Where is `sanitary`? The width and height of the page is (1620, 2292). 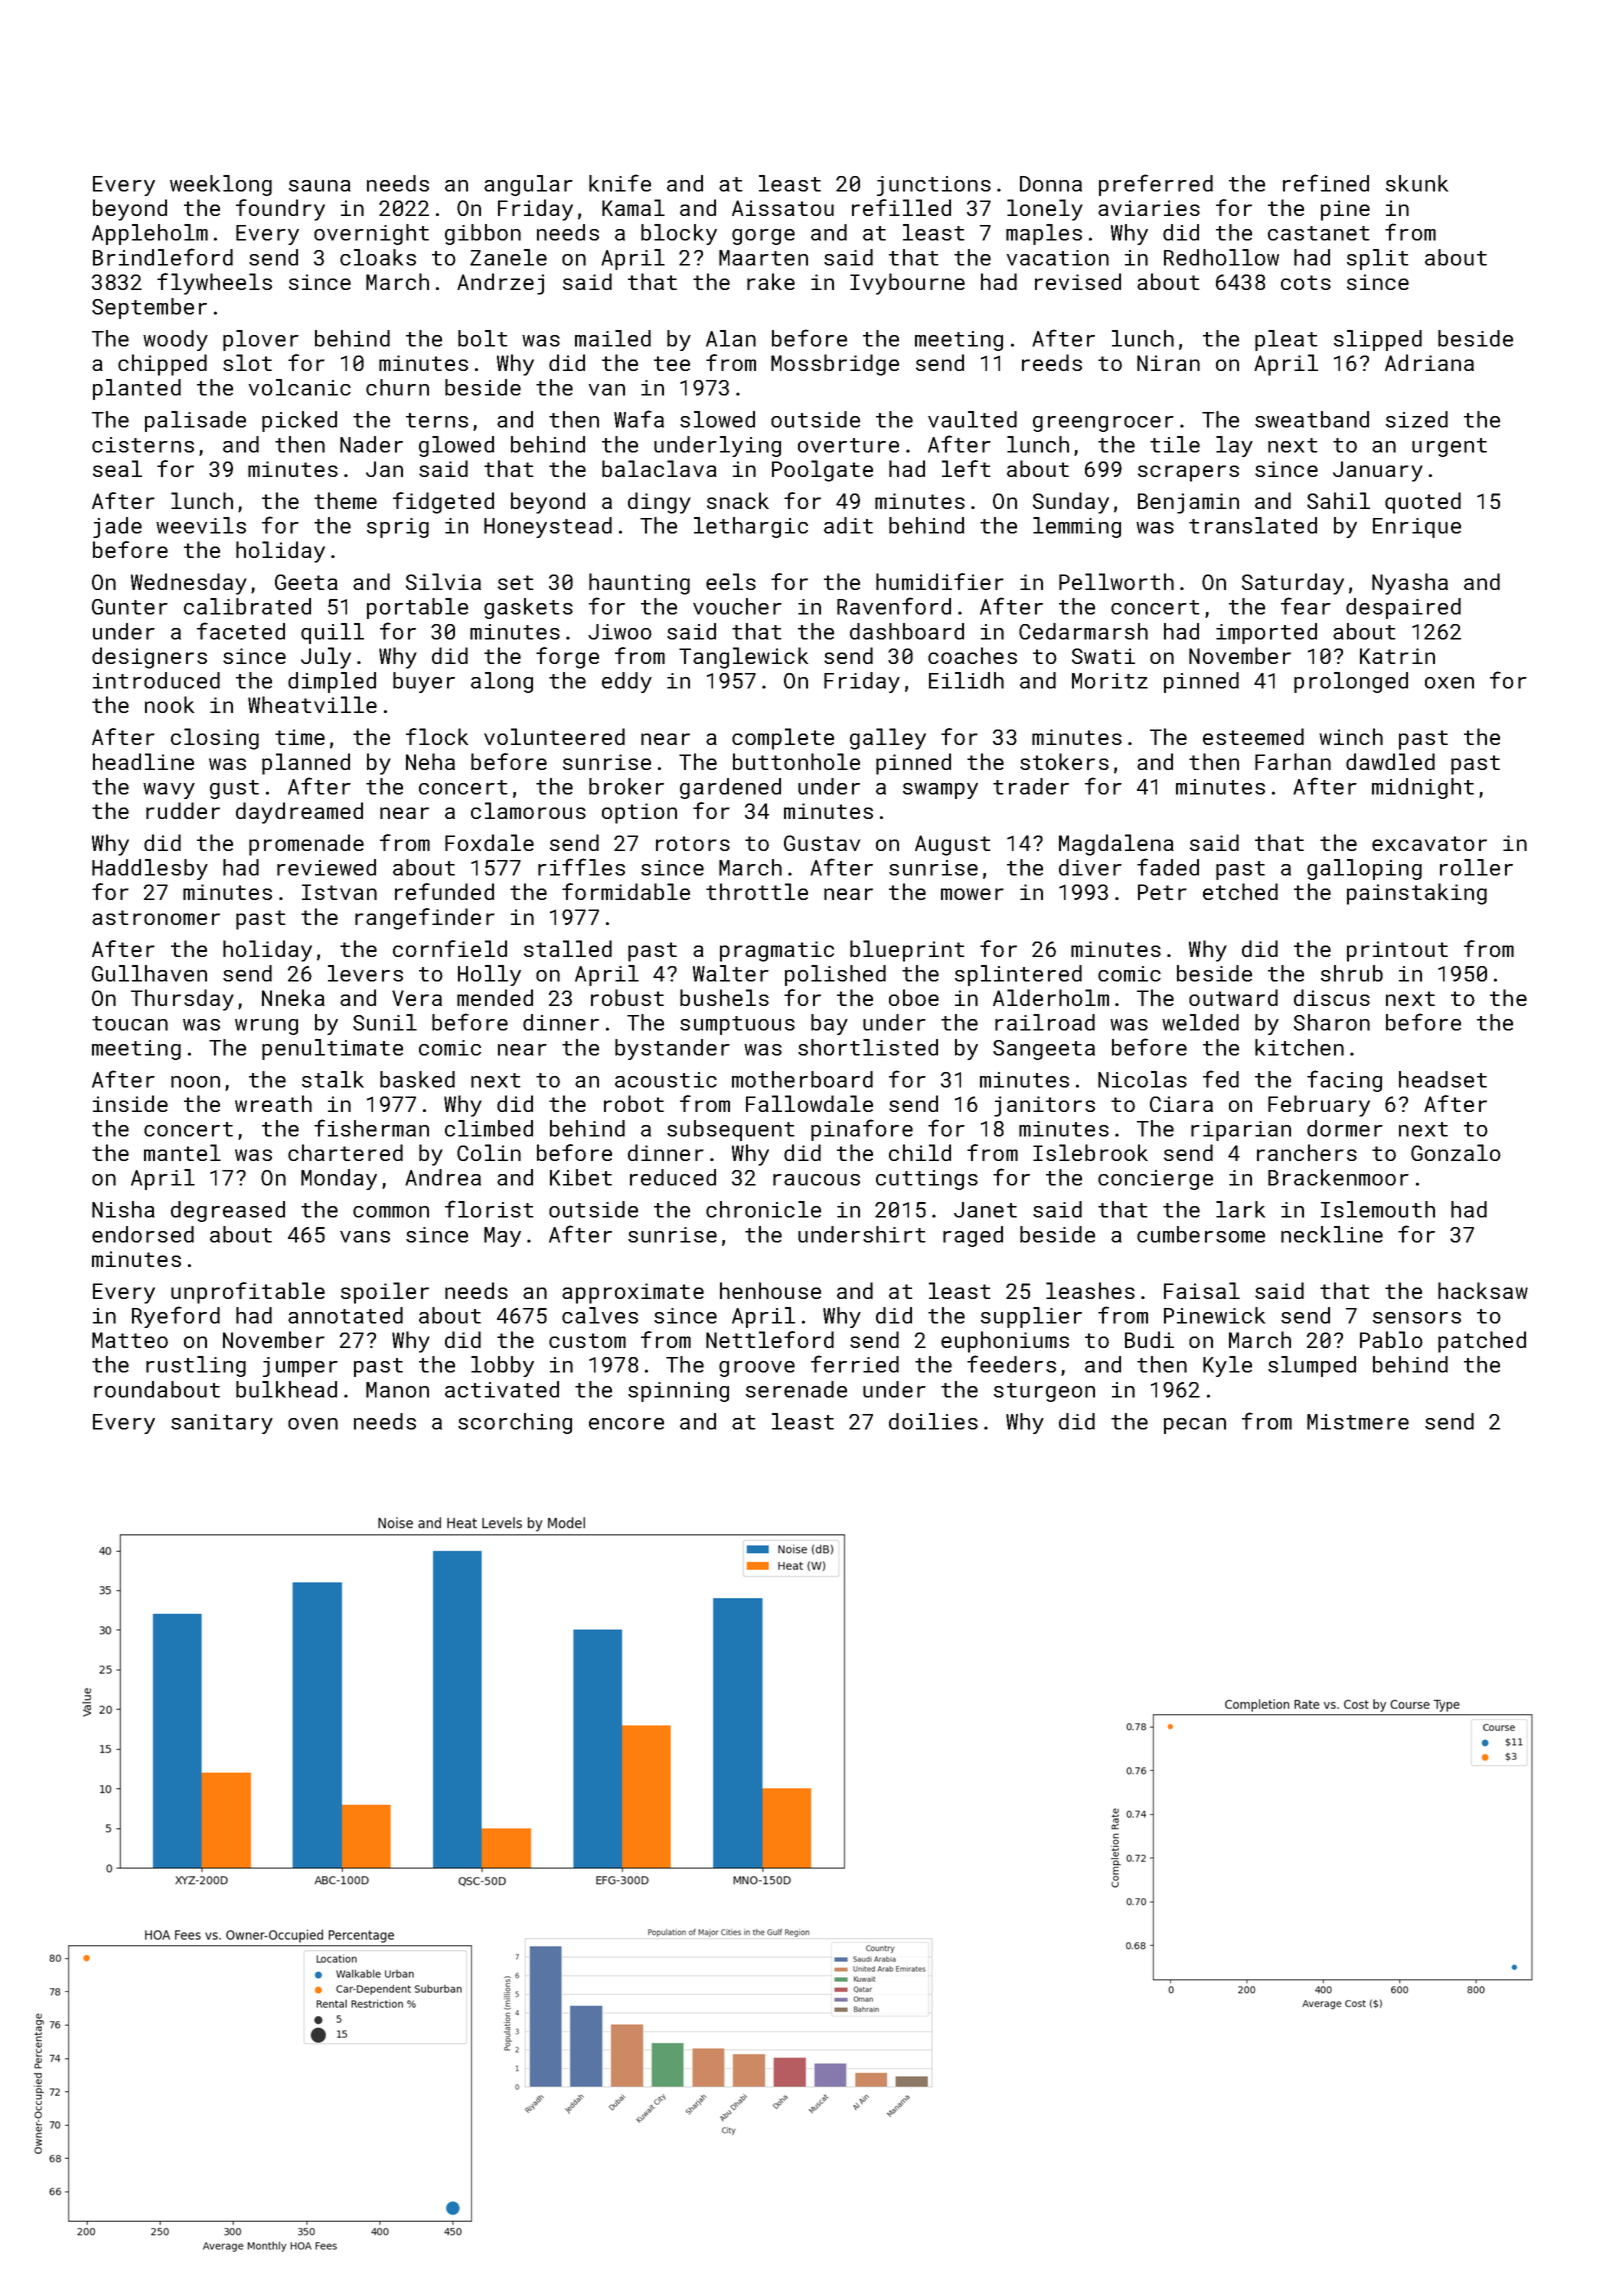 sanitary is located at coordinates (222, 1424).
